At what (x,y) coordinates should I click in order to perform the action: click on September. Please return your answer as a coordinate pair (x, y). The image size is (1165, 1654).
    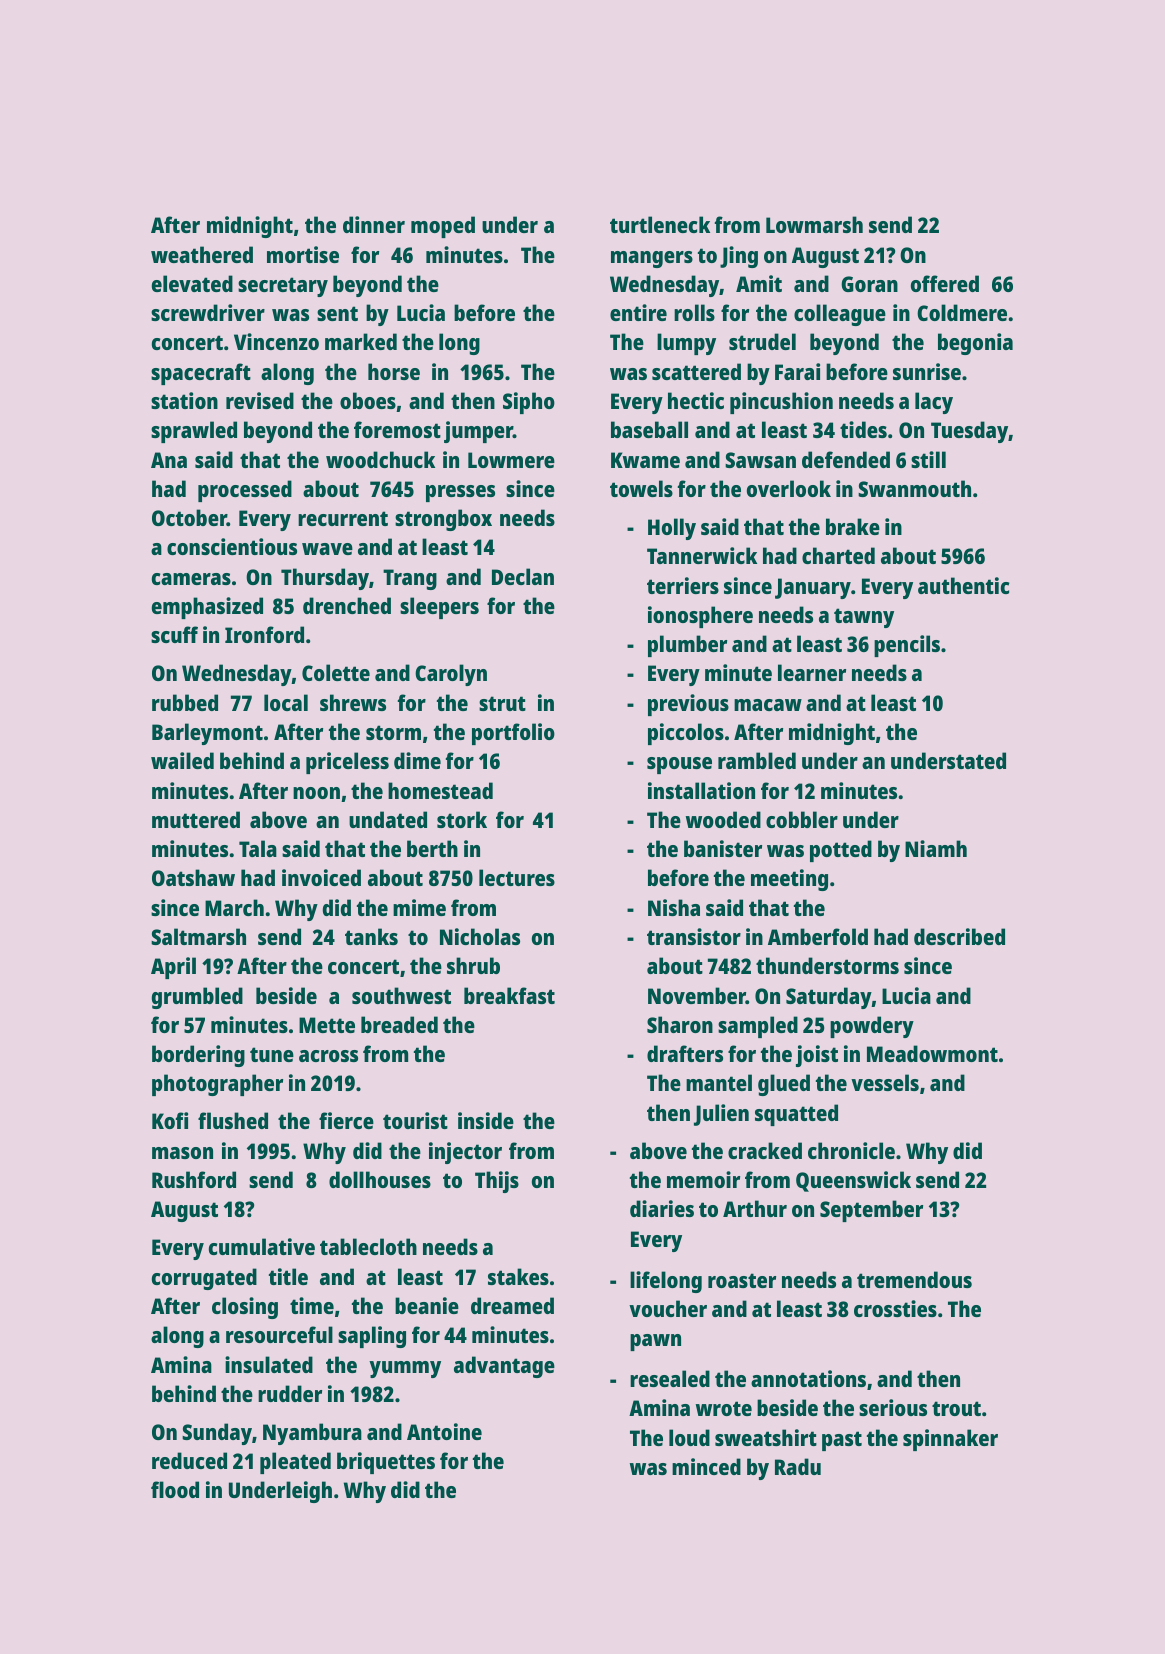
    Looking at the image, I should click on (871, 1211).
